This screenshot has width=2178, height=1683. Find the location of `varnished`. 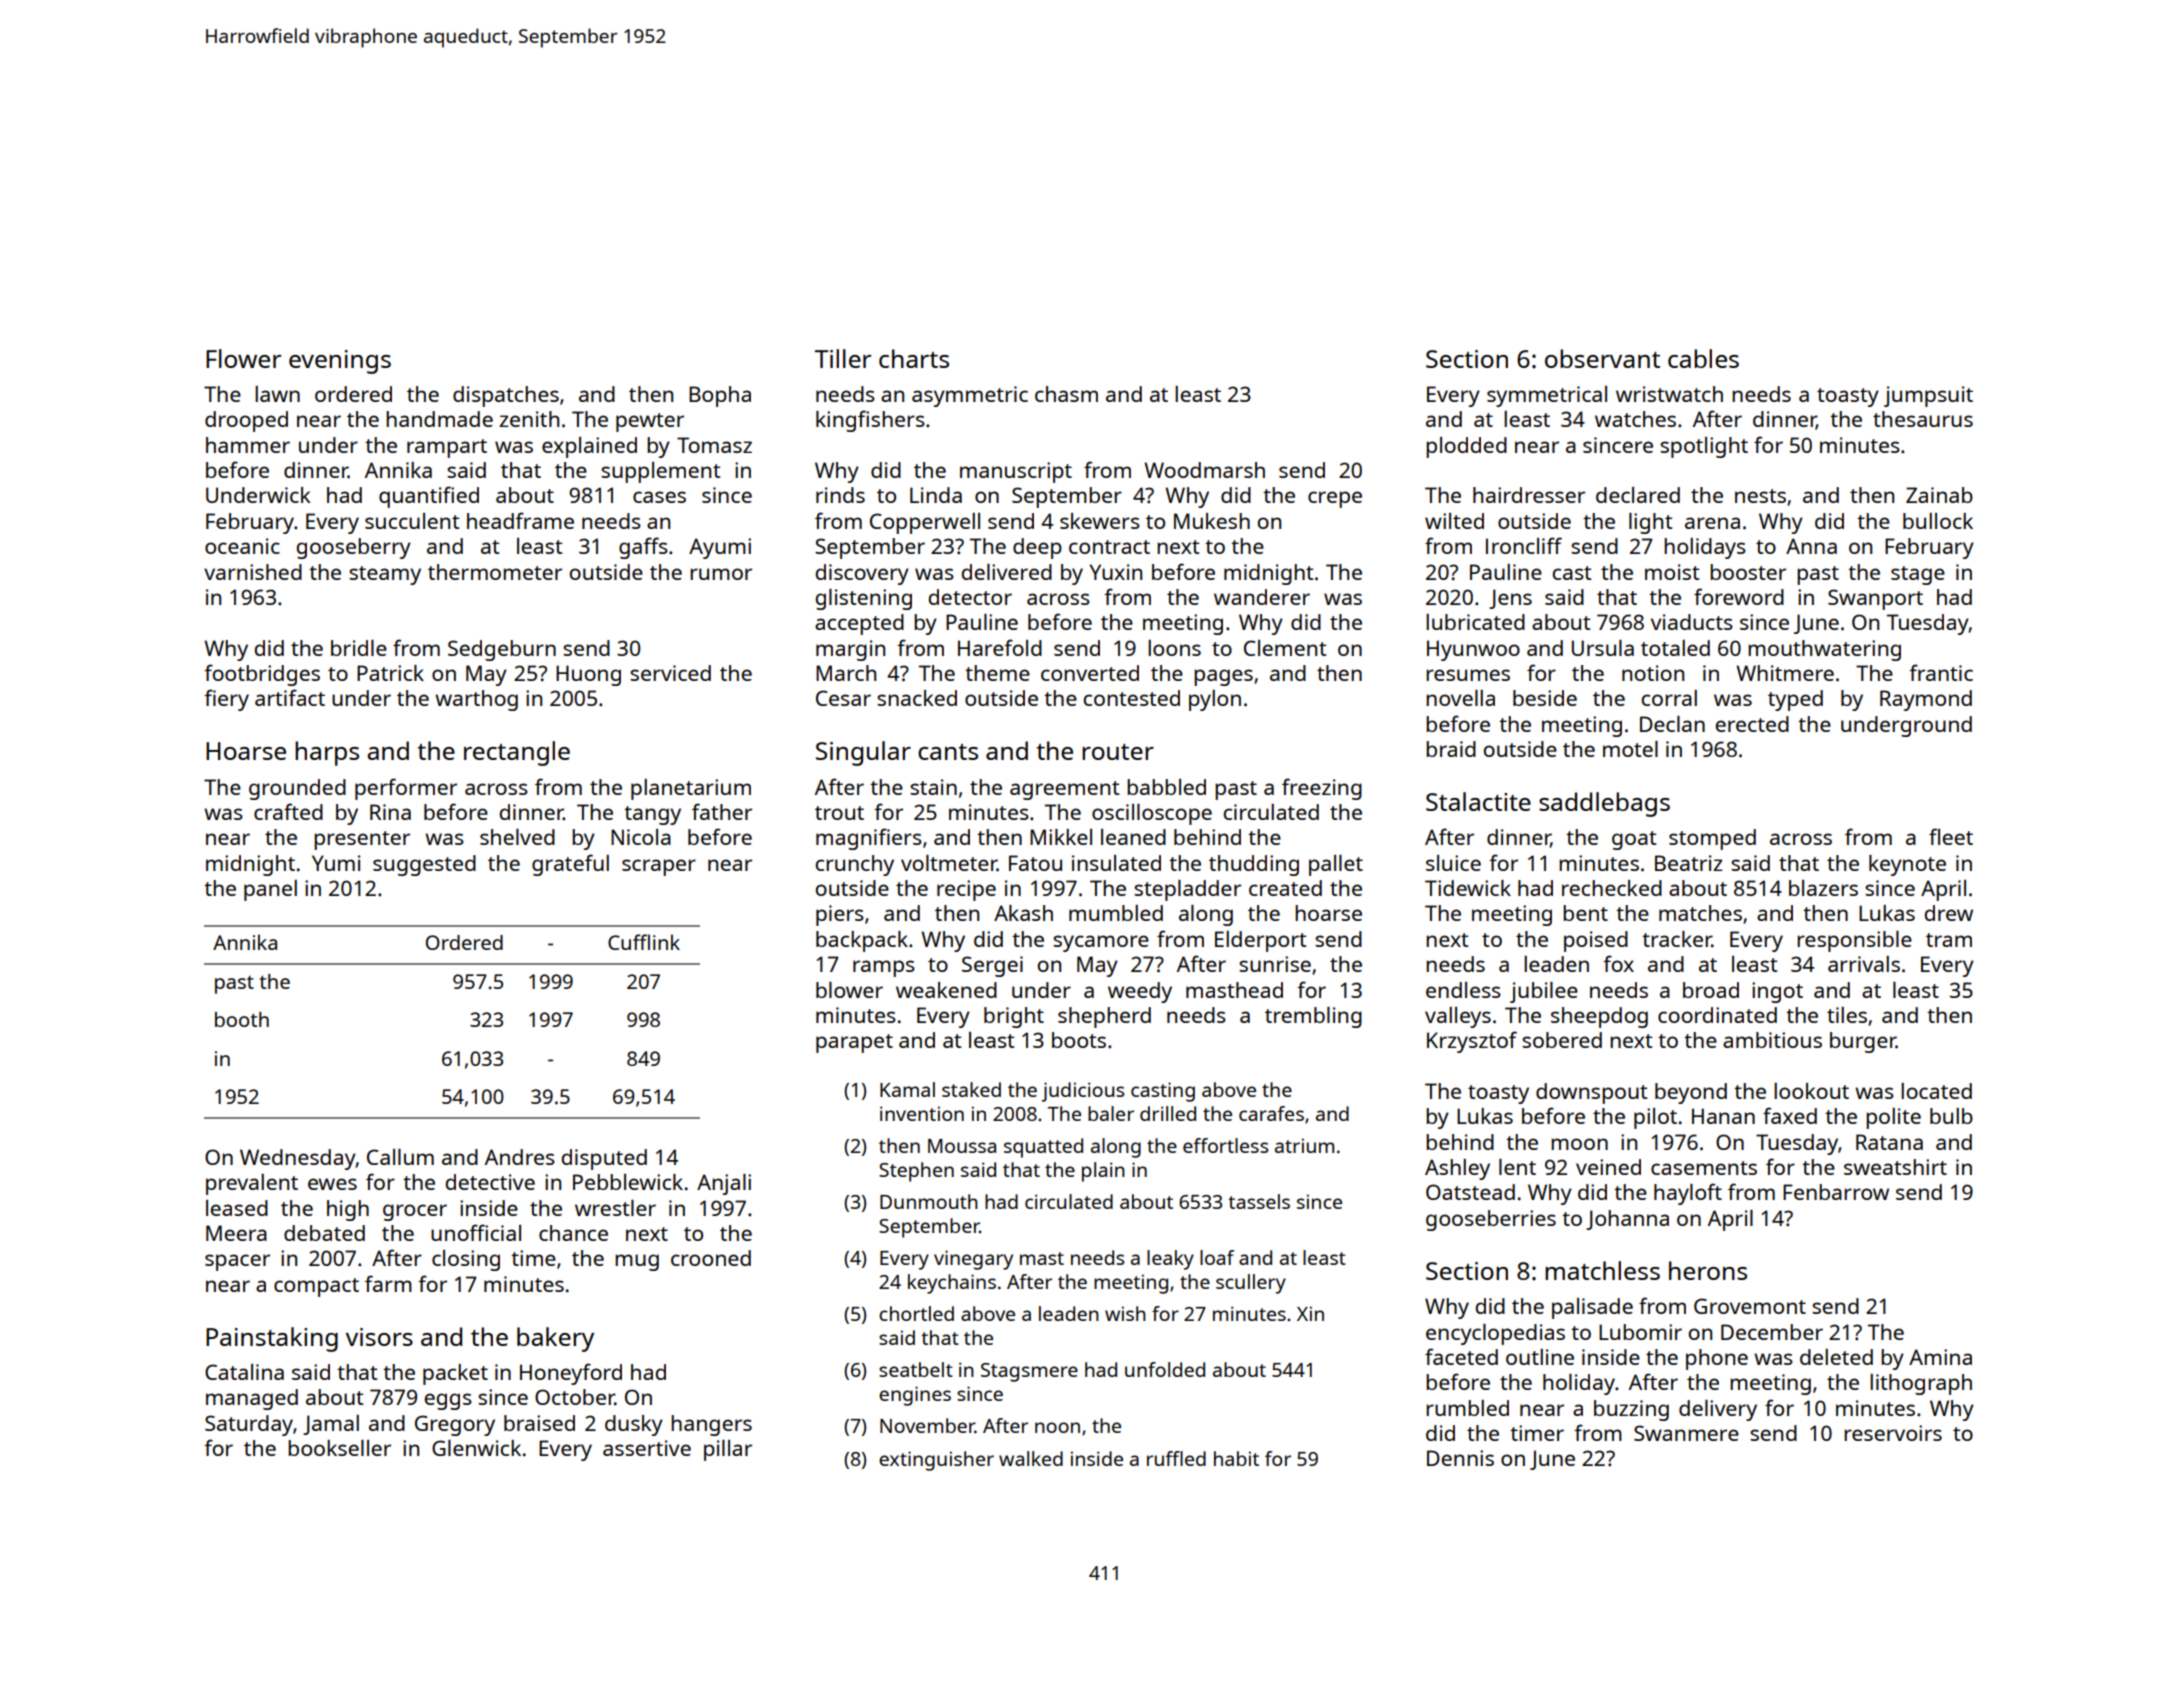

varnished is located at coordinates (253, 572).
